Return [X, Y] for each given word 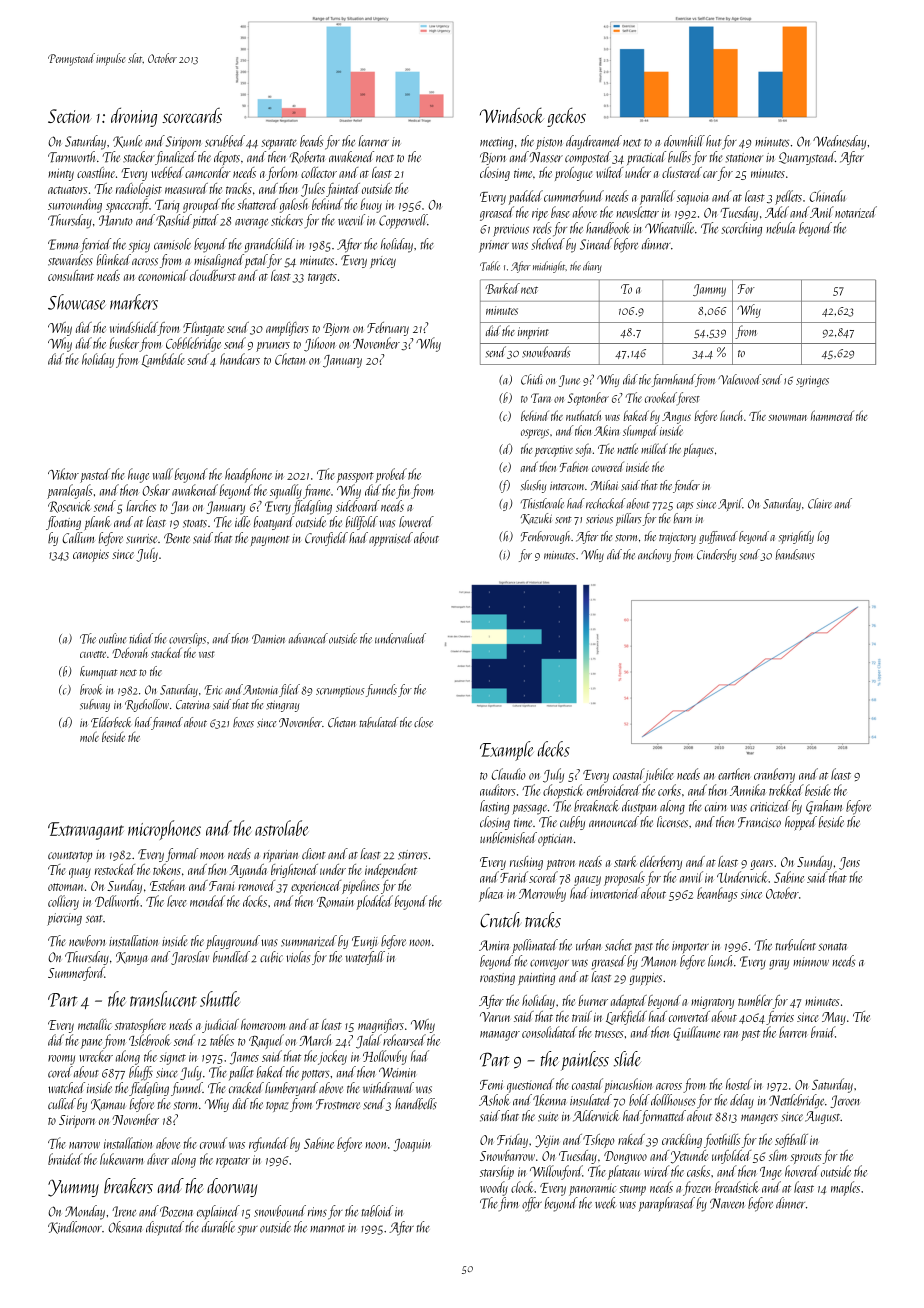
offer [532, 1204]
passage [529, 809]
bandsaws [795, 554]
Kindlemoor [75, 1227]
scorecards [192, 115]
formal [182, 855]
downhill [684, 141]
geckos [566, 117]
